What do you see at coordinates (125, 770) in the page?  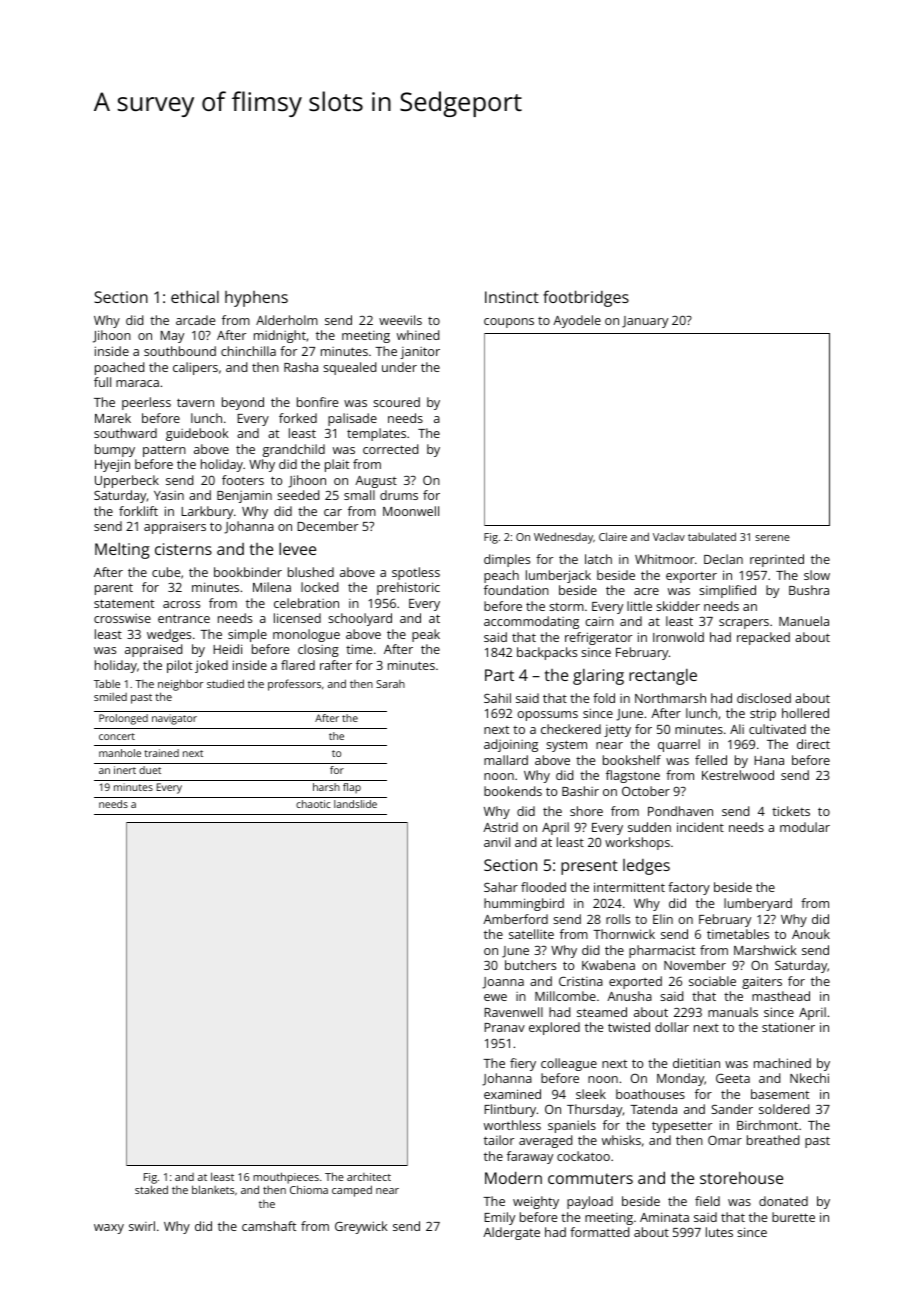 I see `inert` at bounding box center [125, 770].
